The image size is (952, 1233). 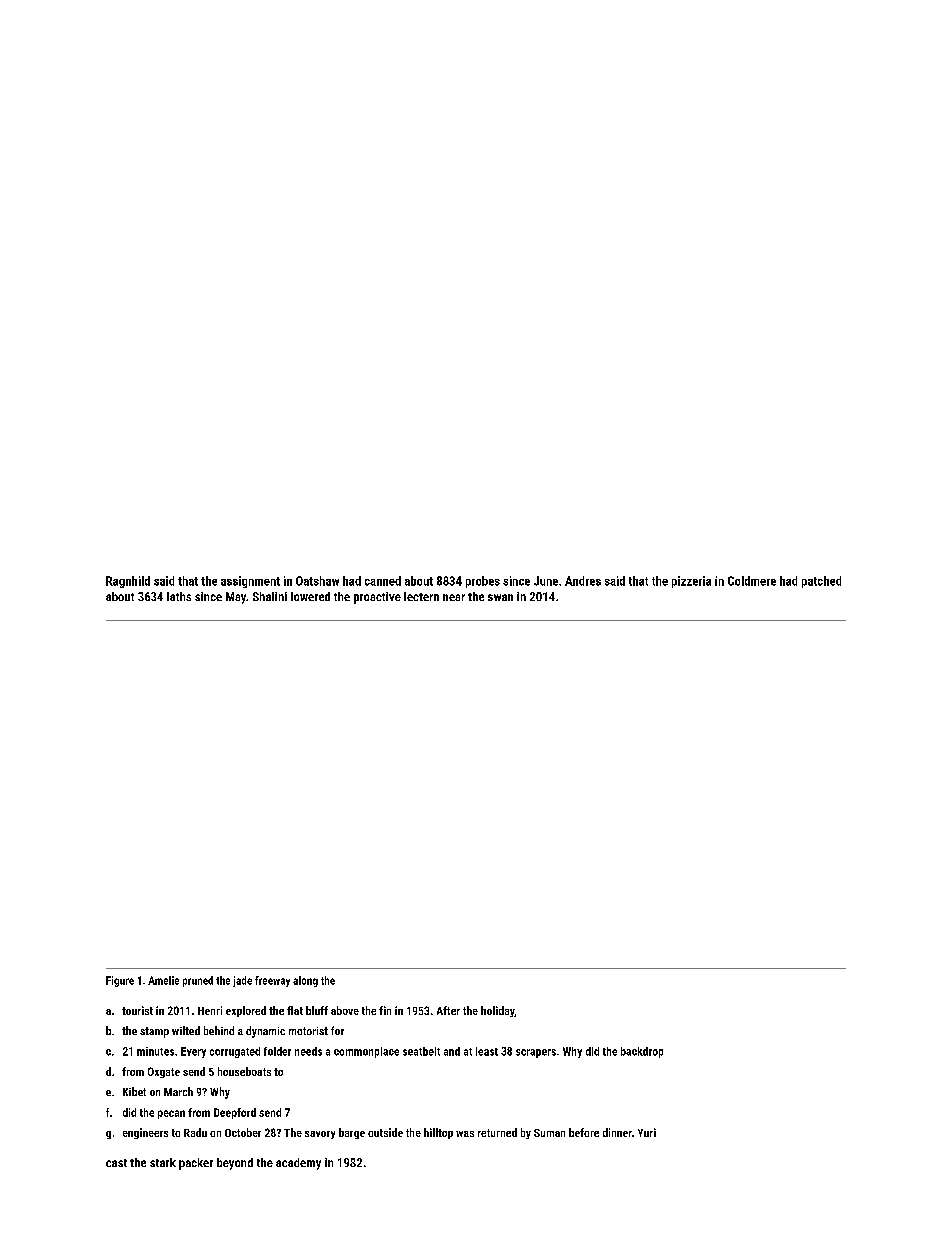 I want to click on After, so click(x=448, y=1010).
